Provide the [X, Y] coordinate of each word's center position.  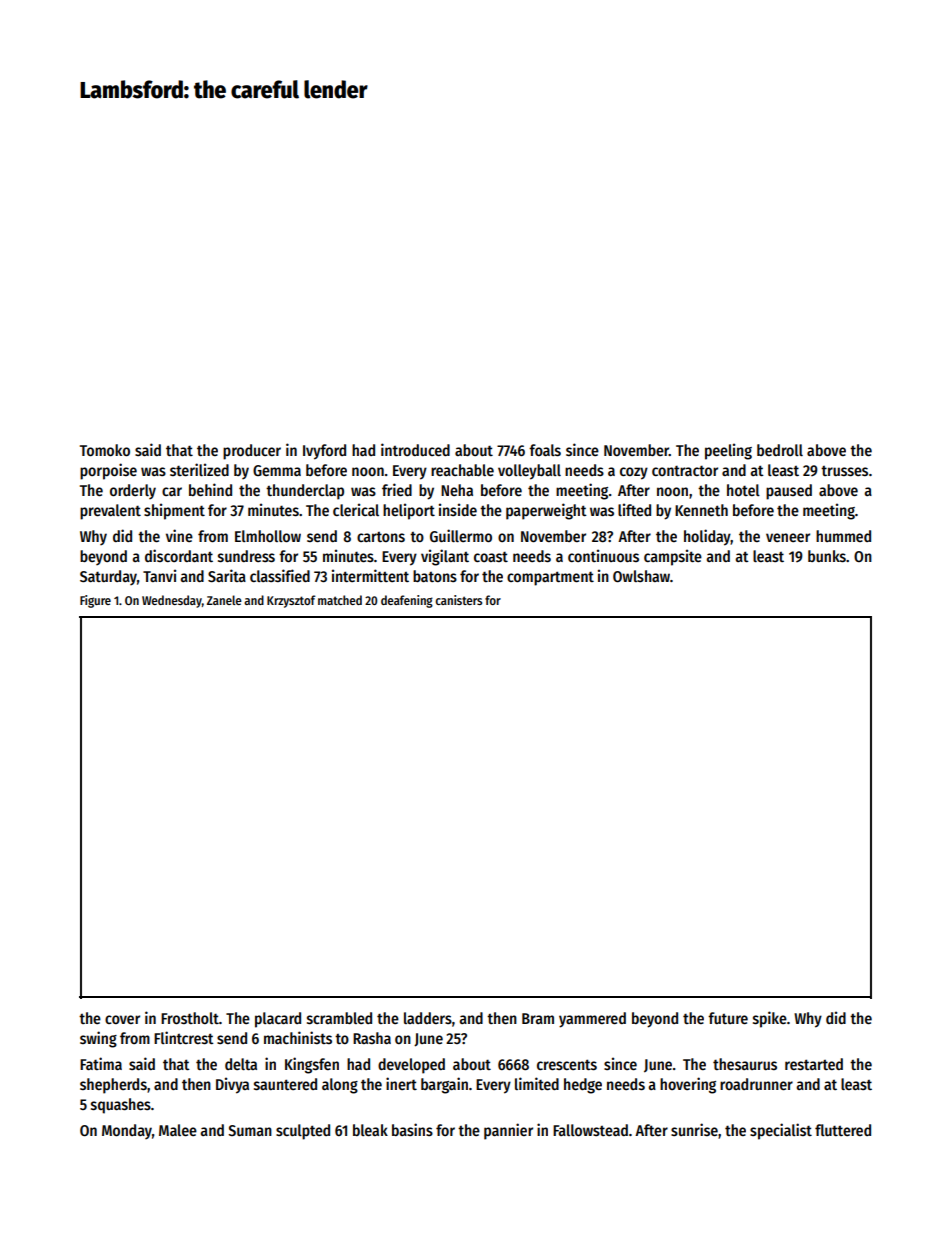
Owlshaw [641, 576]
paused [789, 492]
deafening [407, 601]
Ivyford [324, 452]
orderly [133, 491]
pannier [508, 1131]
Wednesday [172, 601]
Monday [127, 1131]
